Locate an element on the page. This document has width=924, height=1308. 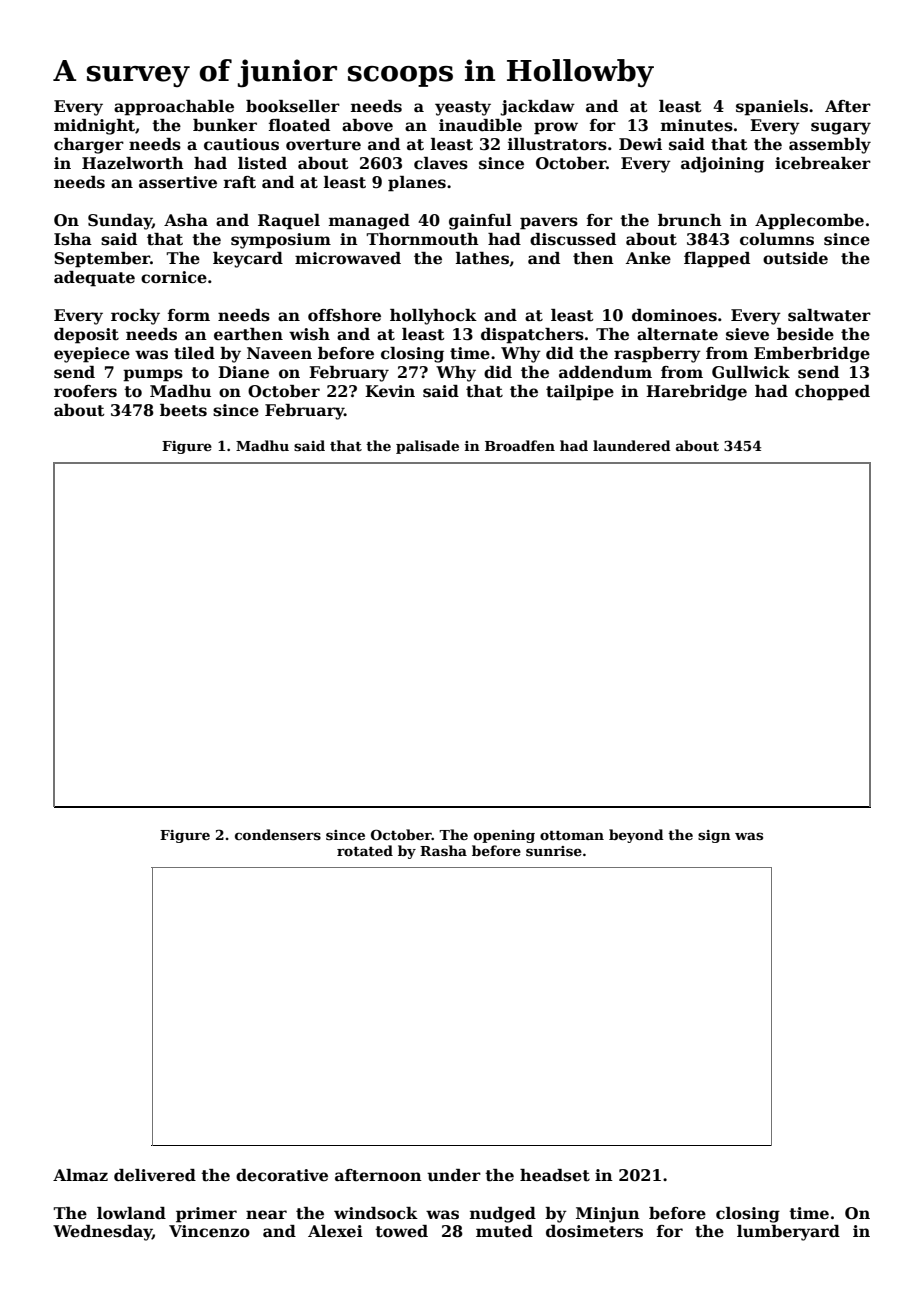
condensers is located at coordinates (278, 834).
